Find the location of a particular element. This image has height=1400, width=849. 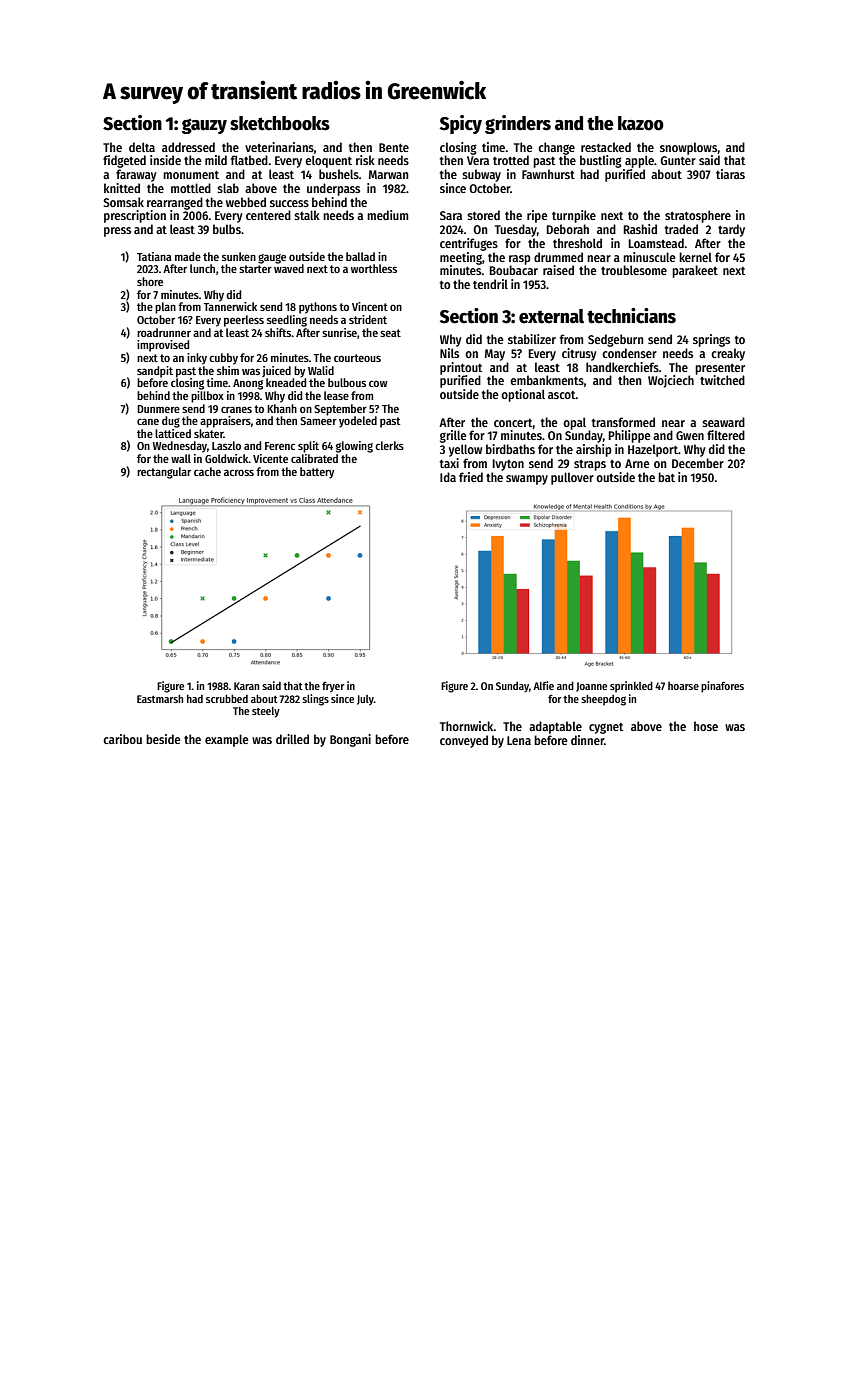

slings is located at coordinates (315, 700).
